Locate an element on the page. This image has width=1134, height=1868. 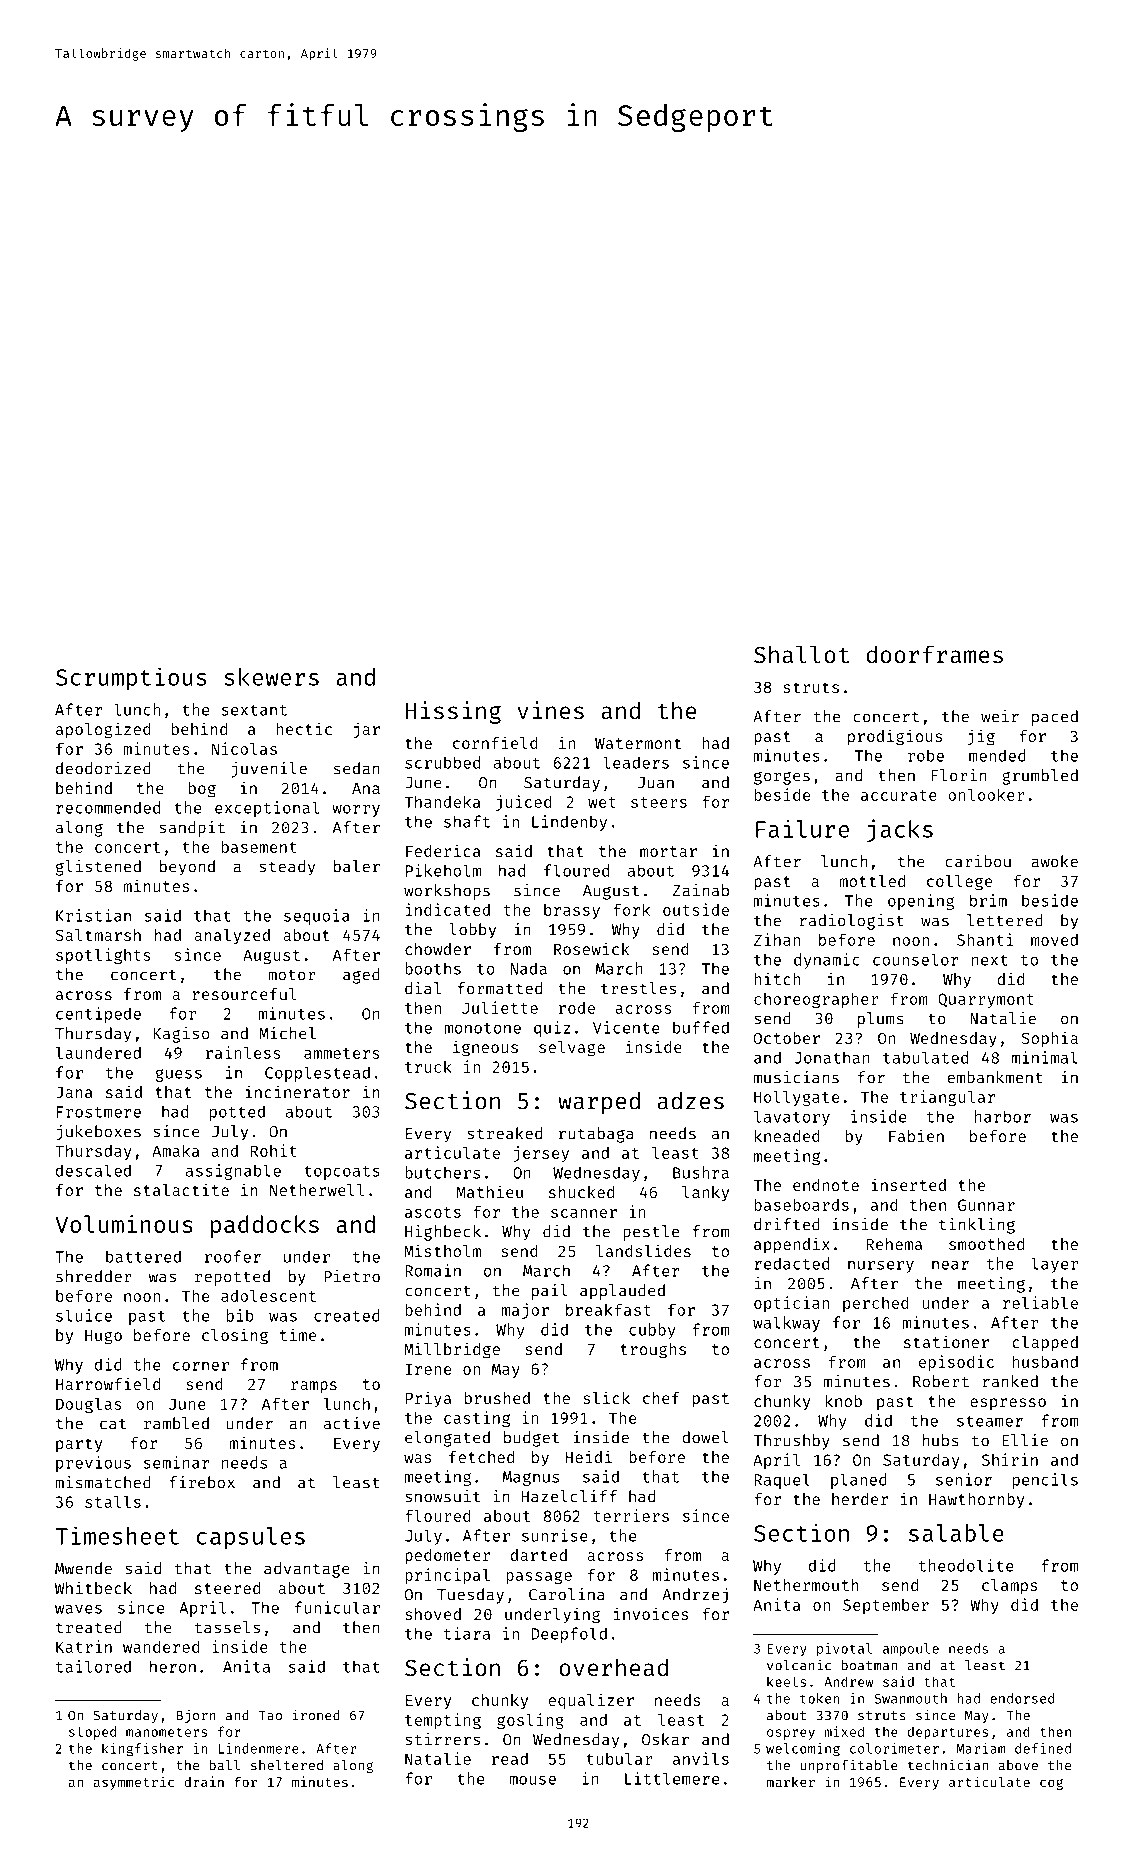
snowsuit is located at coordinates (442, 1496).
